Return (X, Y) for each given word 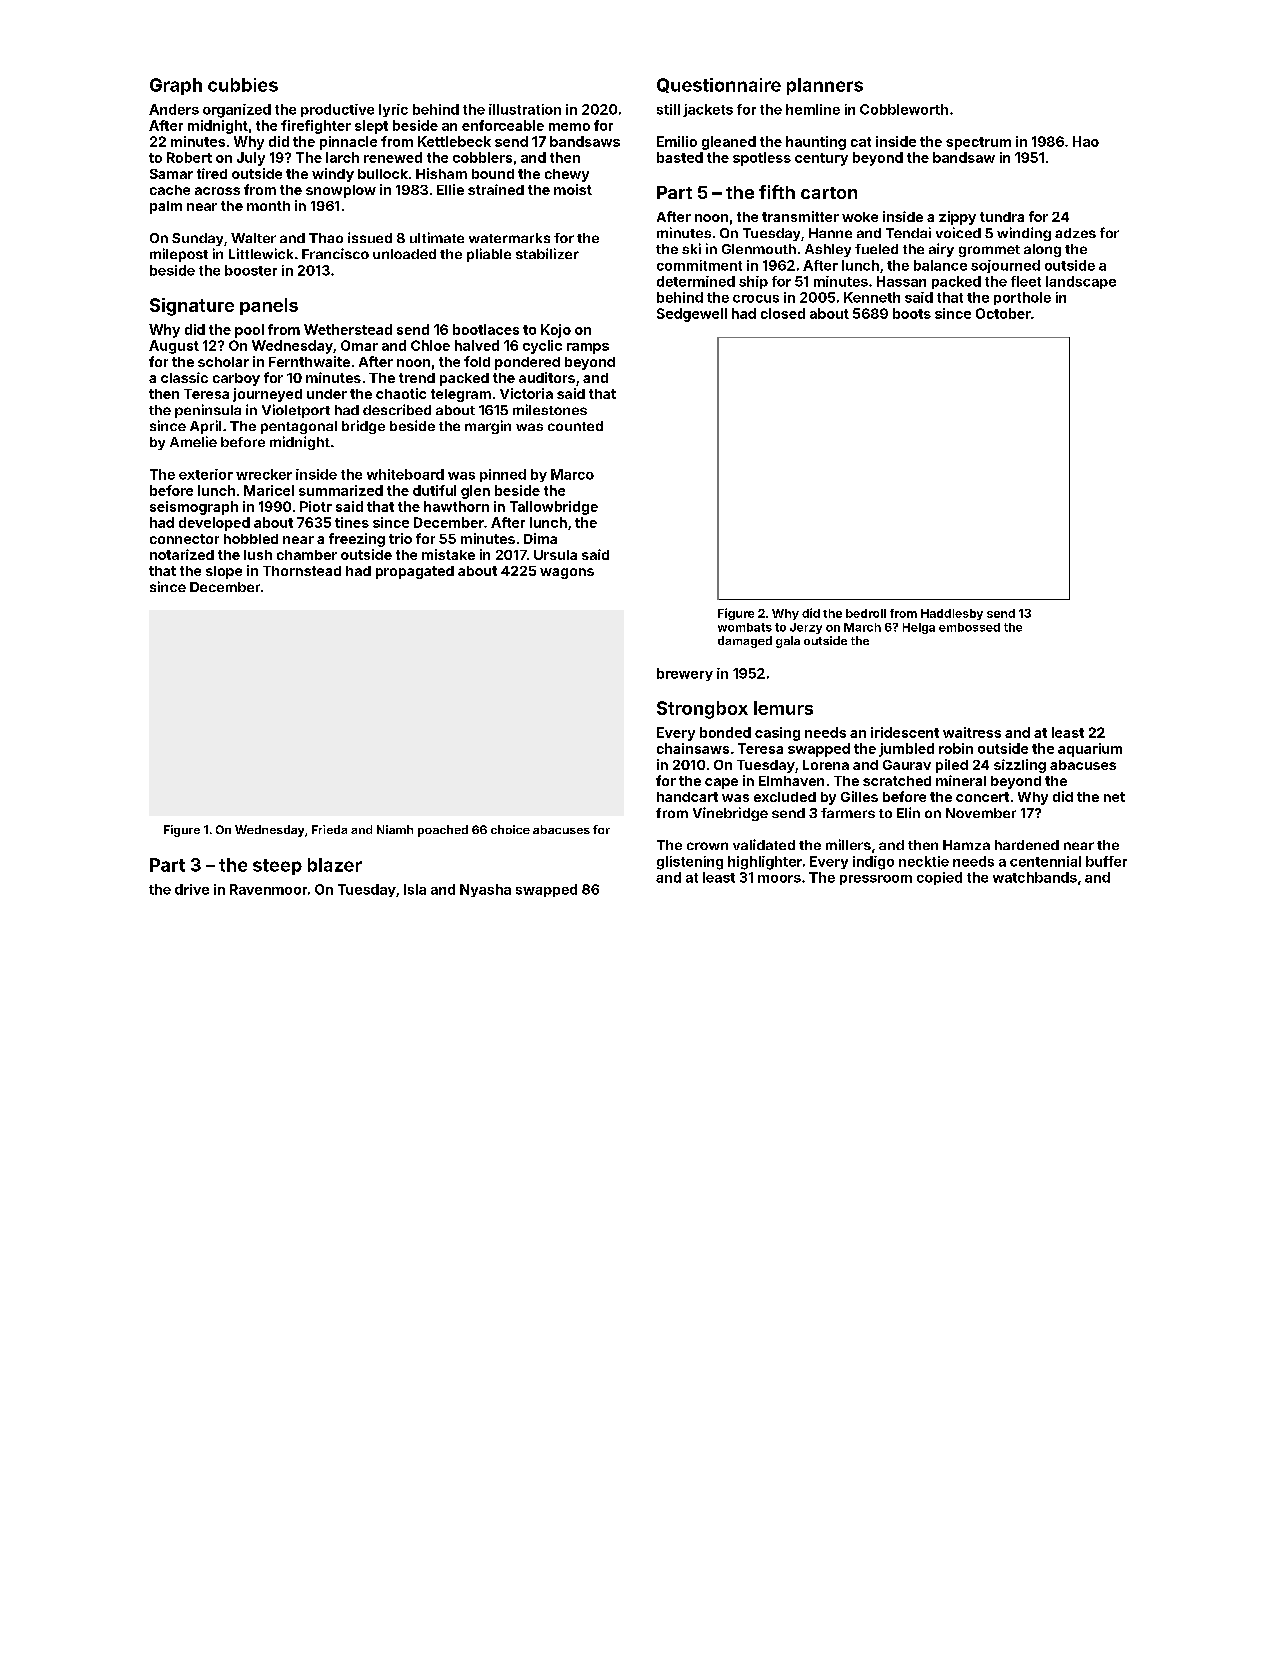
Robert (189, 157)
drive (192, 889)
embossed (969, 627)
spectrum (978, 143)
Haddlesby (952, 614)
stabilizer (547, 253)
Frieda (329, 829)
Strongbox (702, 710)
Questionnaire (719, 85)
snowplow (341, 191)
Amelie (193, 441)
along (1042, 250)
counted (575, 426)
